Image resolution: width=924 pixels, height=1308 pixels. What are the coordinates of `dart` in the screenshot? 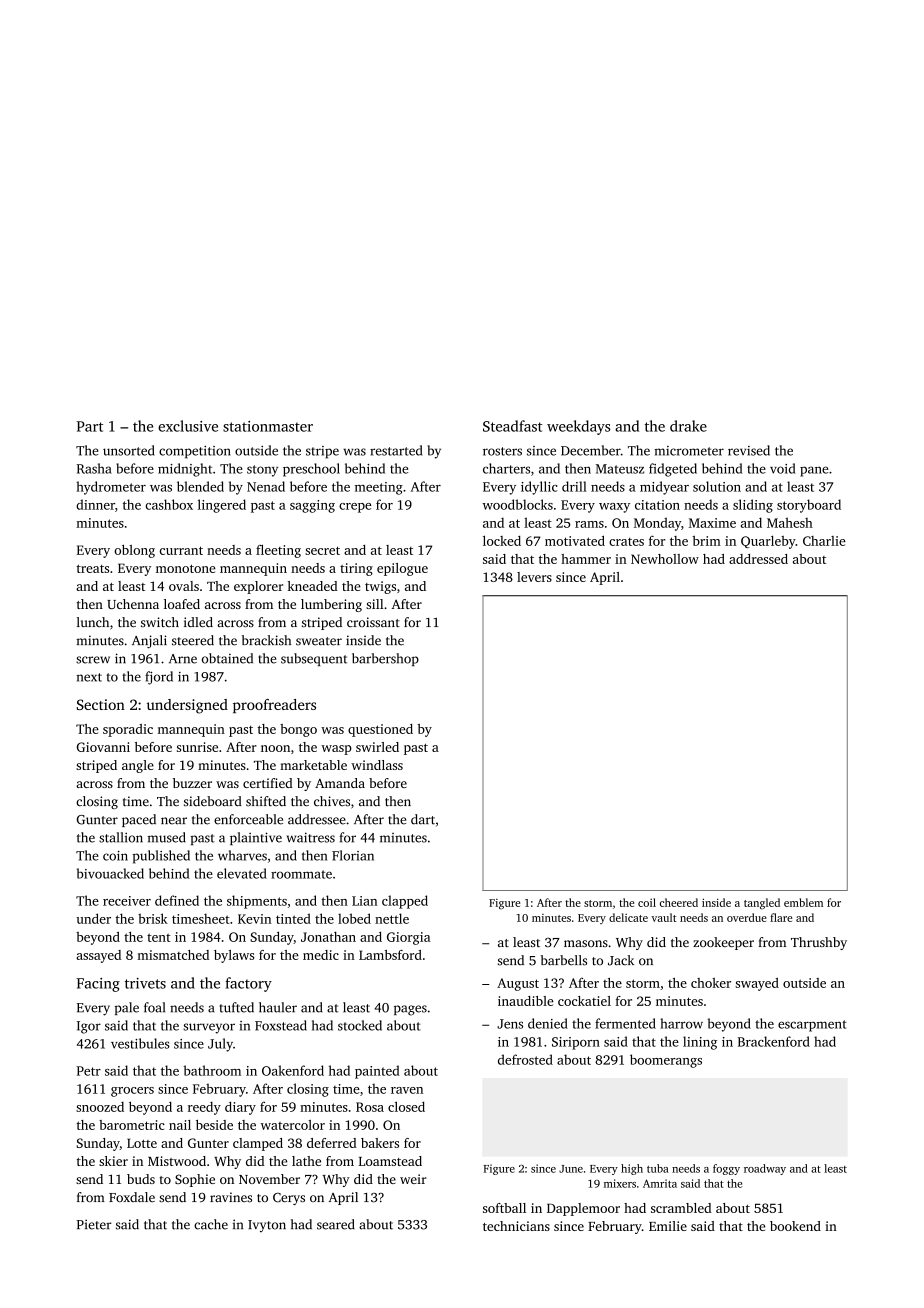 It's located at (423, 819).
